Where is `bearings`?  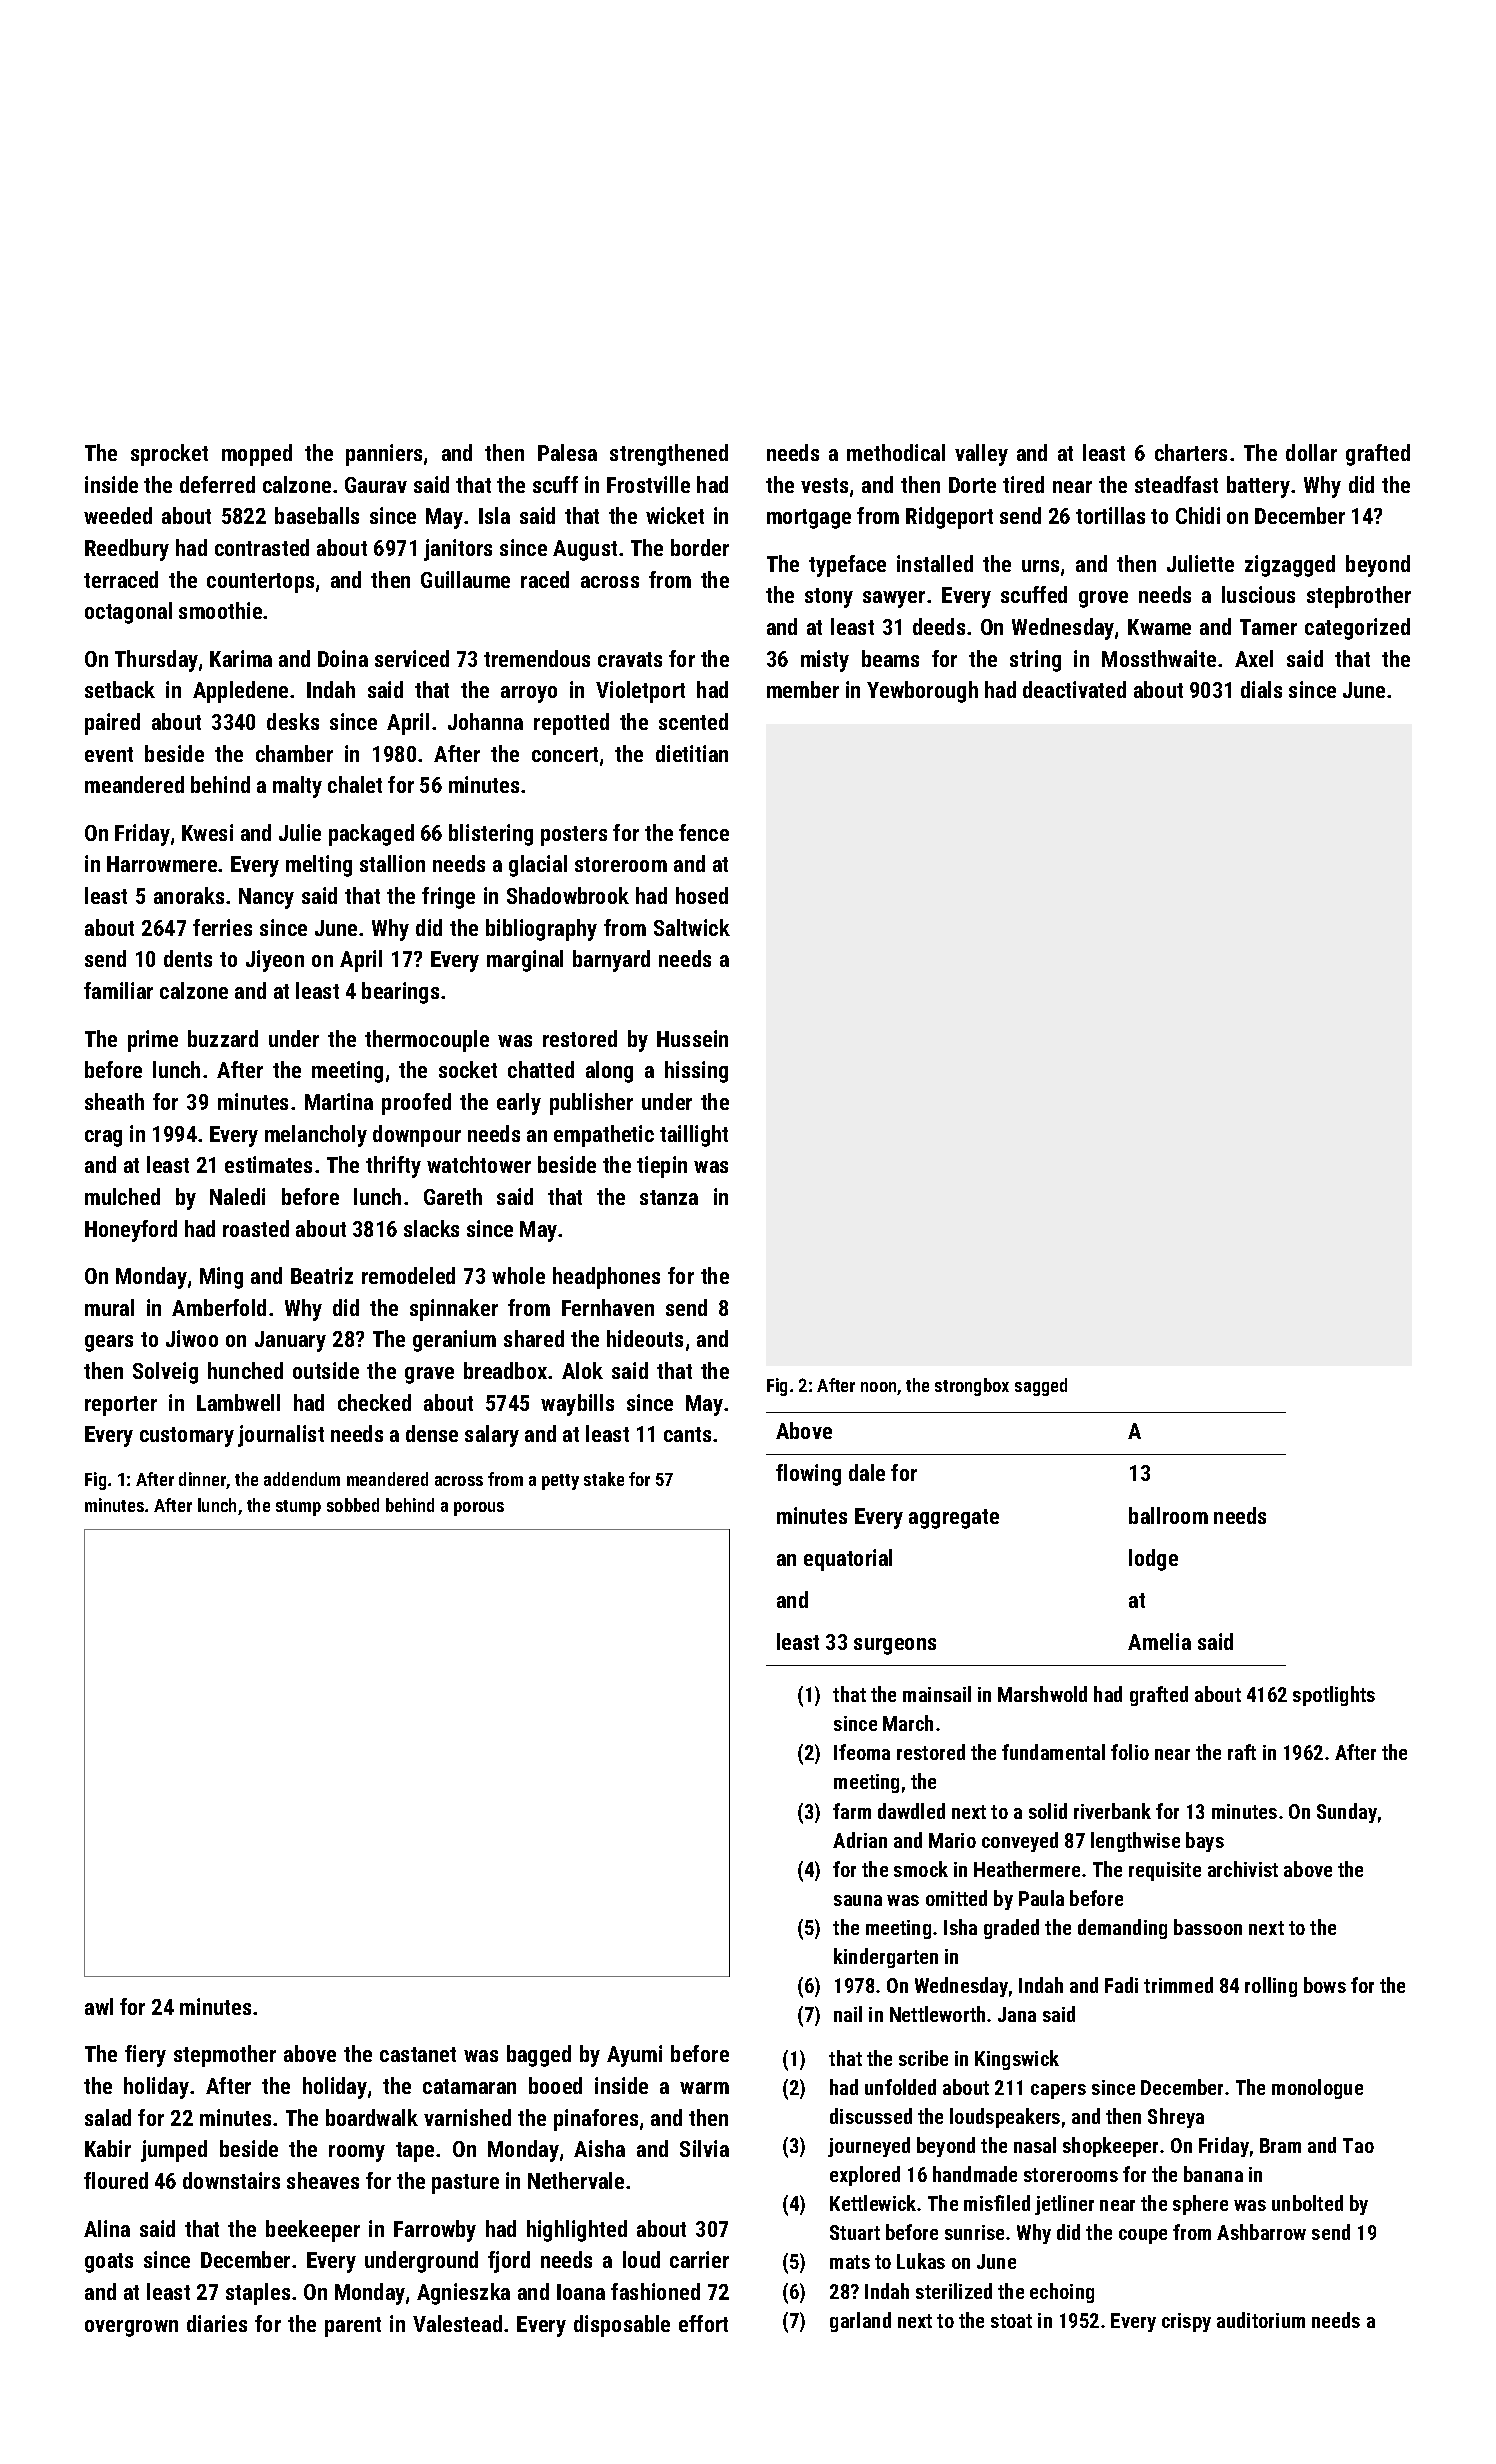 bearings is located at coordinates (400, 993).
